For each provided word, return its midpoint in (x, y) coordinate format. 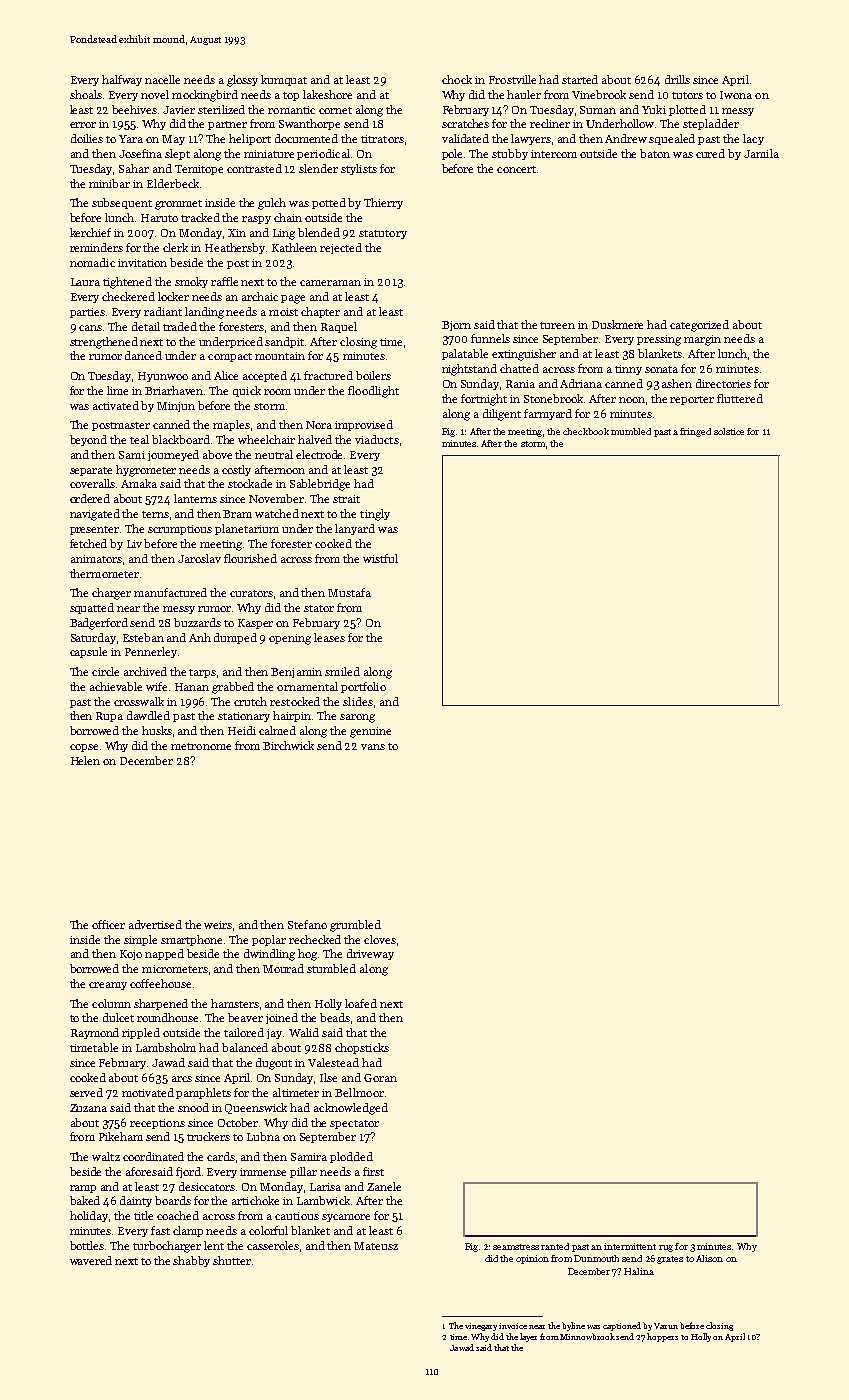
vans (373, 747)
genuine (370, 732)
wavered (91, 1260)
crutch (250, 701)
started (580, 79)
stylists (359, 169)
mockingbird (205, 96)
